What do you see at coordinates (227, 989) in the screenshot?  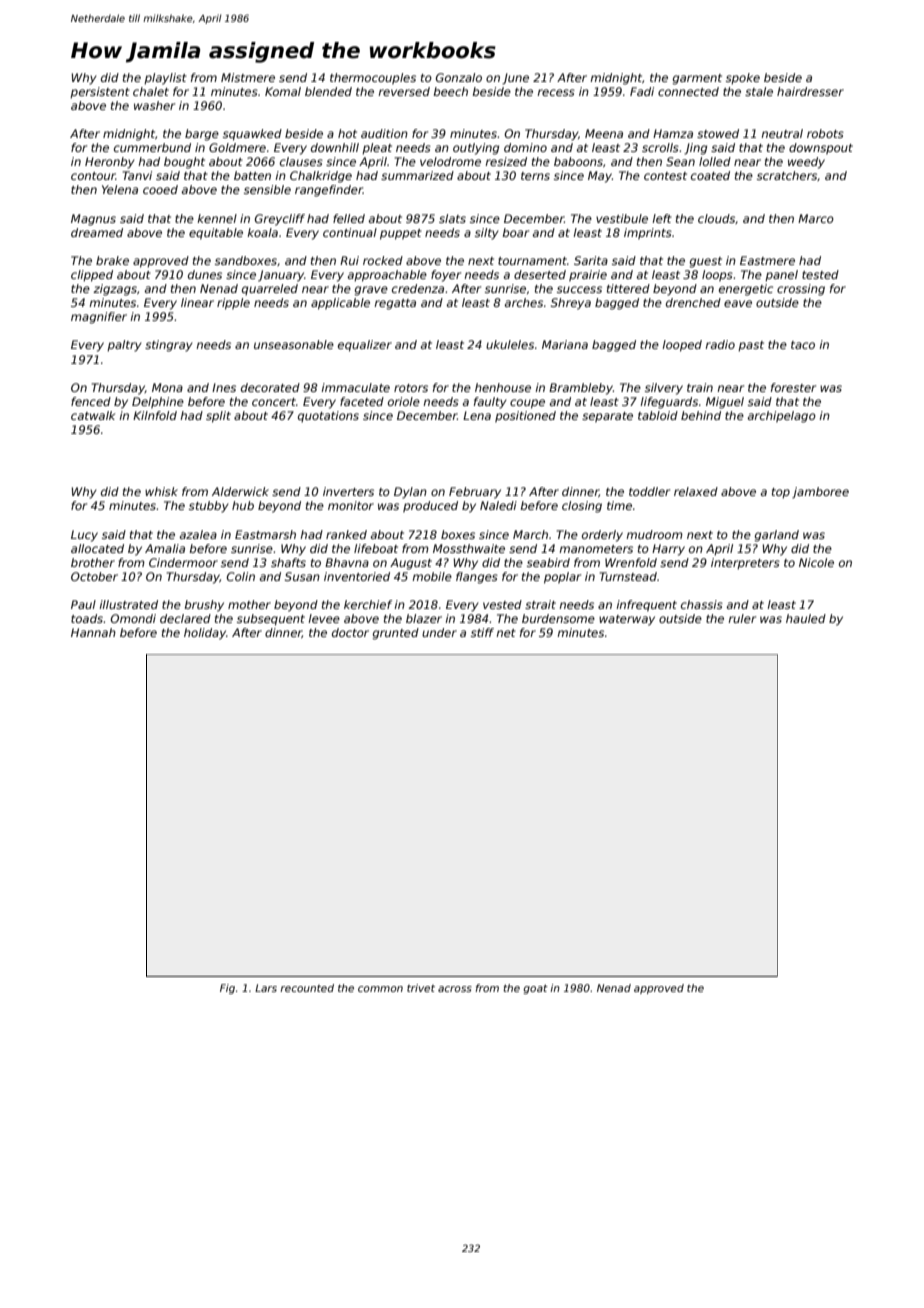 I see `Fig` at bounding box center [227, 989].
